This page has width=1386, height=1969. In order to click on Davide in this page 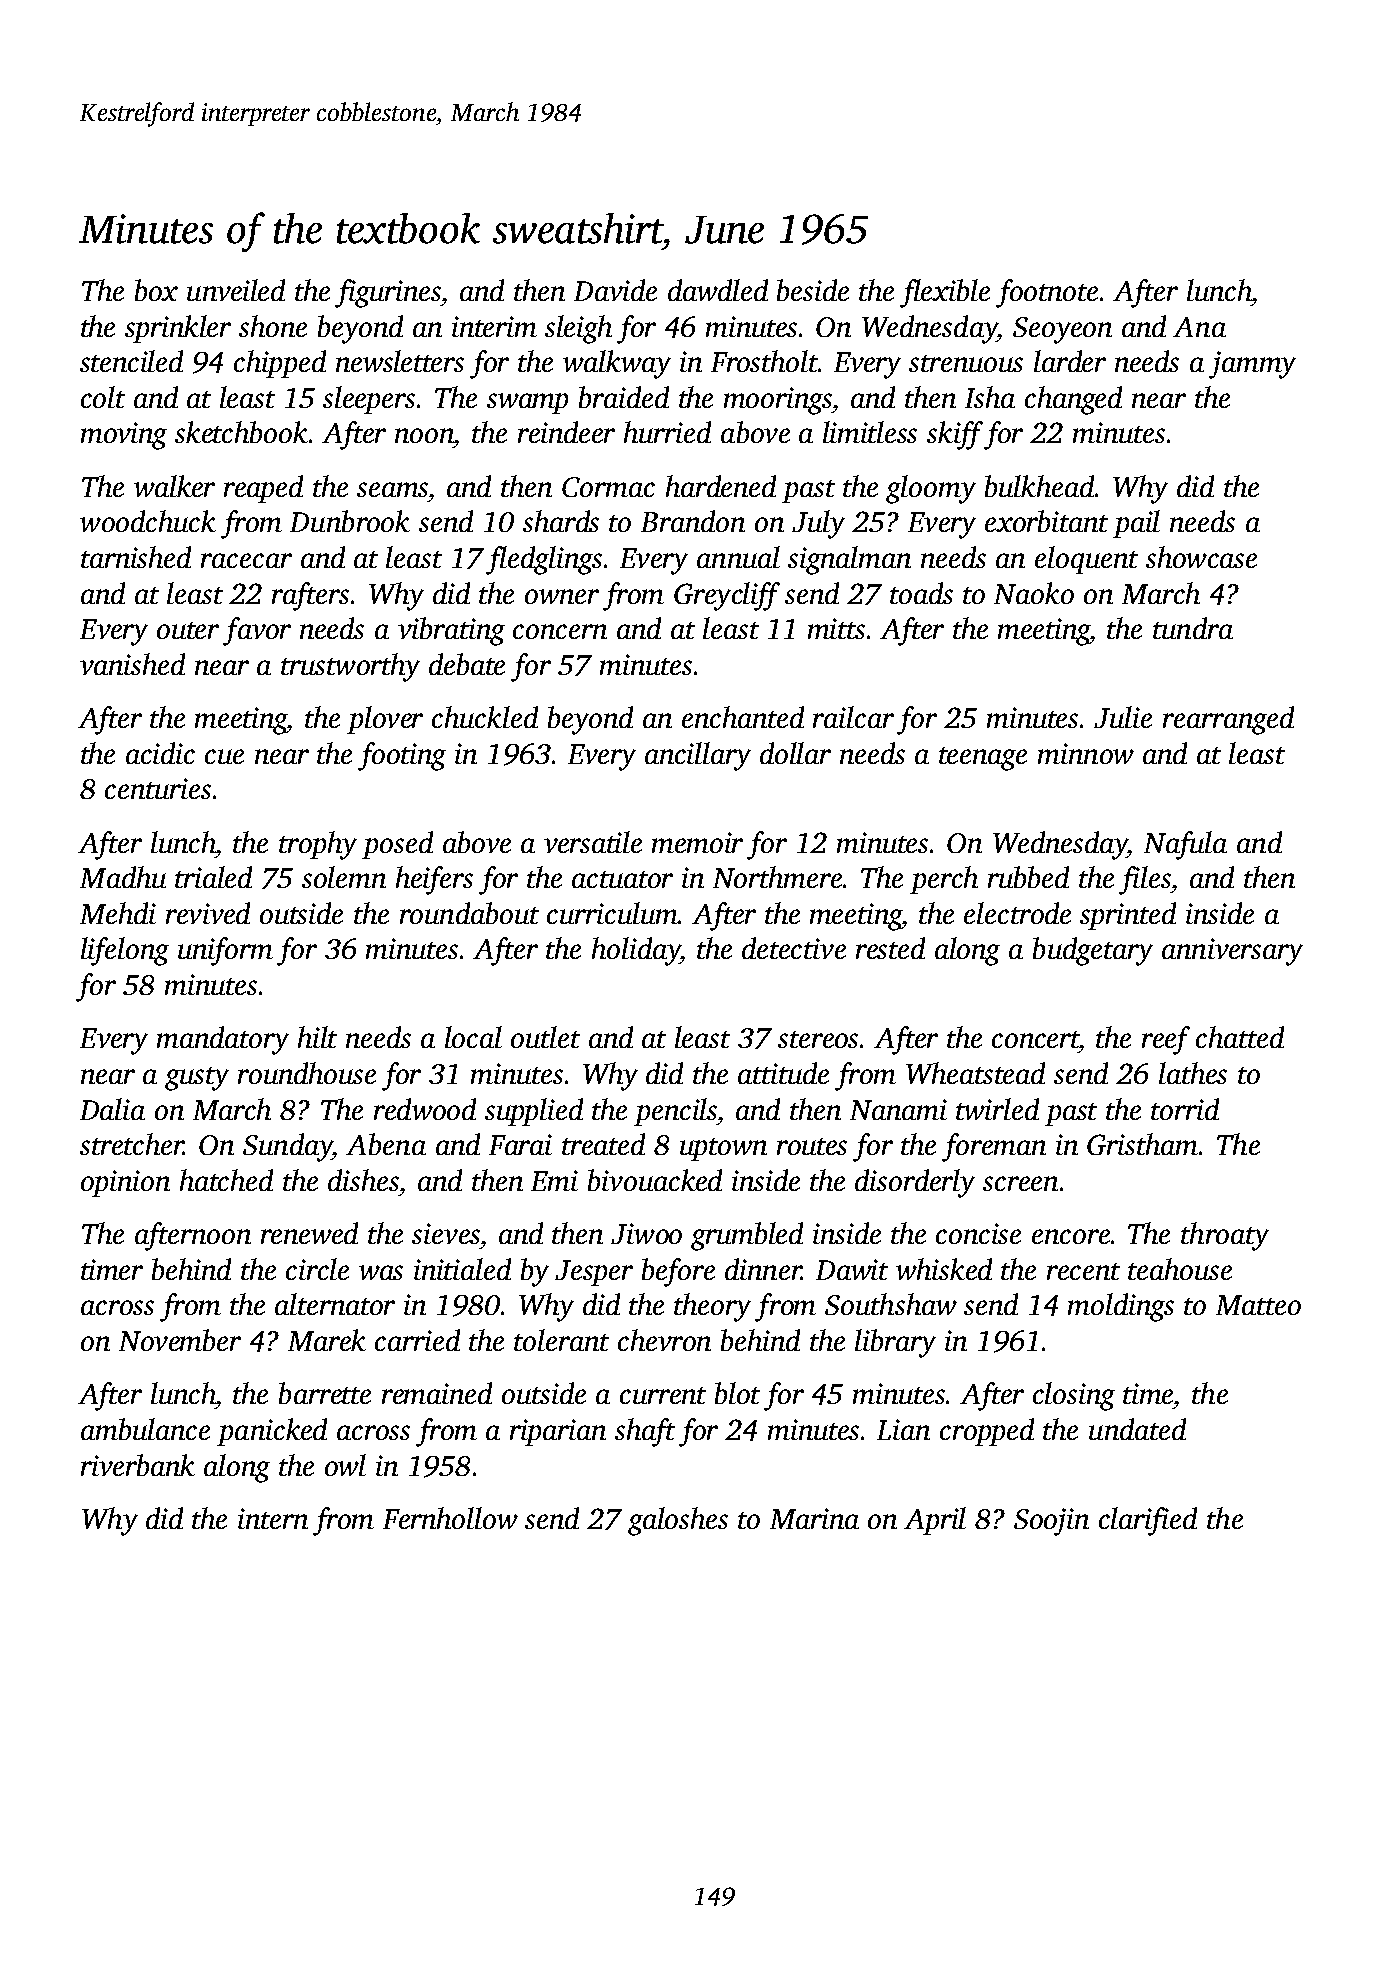, I will do `click(615, 290)`.
